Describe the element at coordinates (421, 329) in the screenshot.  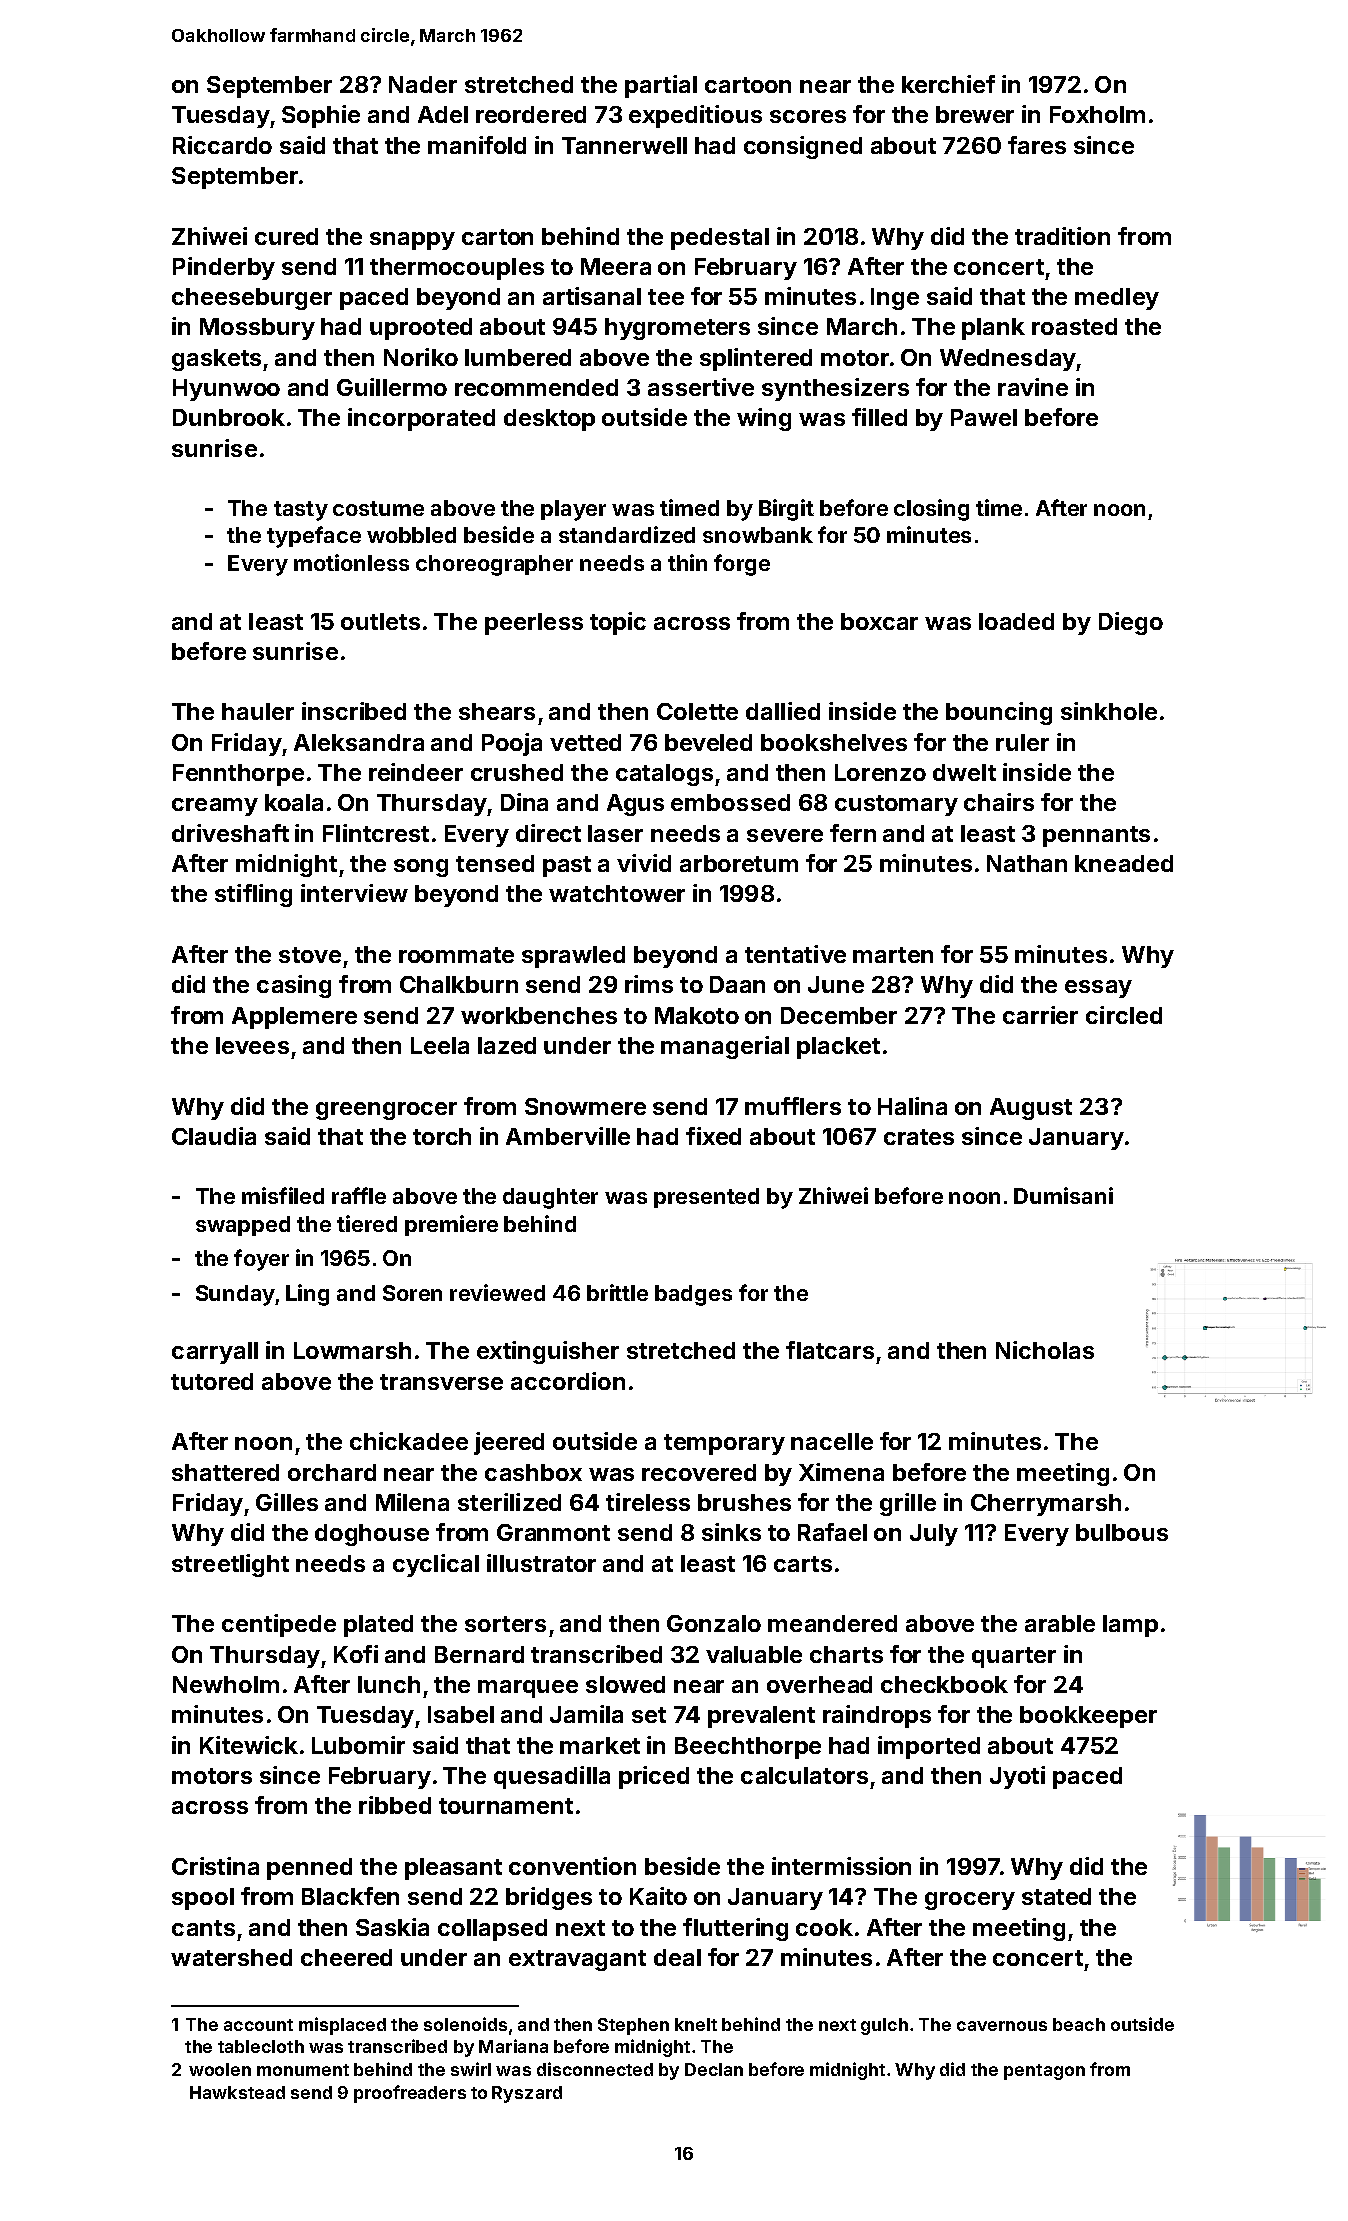
I see `uprooted` at that location.
